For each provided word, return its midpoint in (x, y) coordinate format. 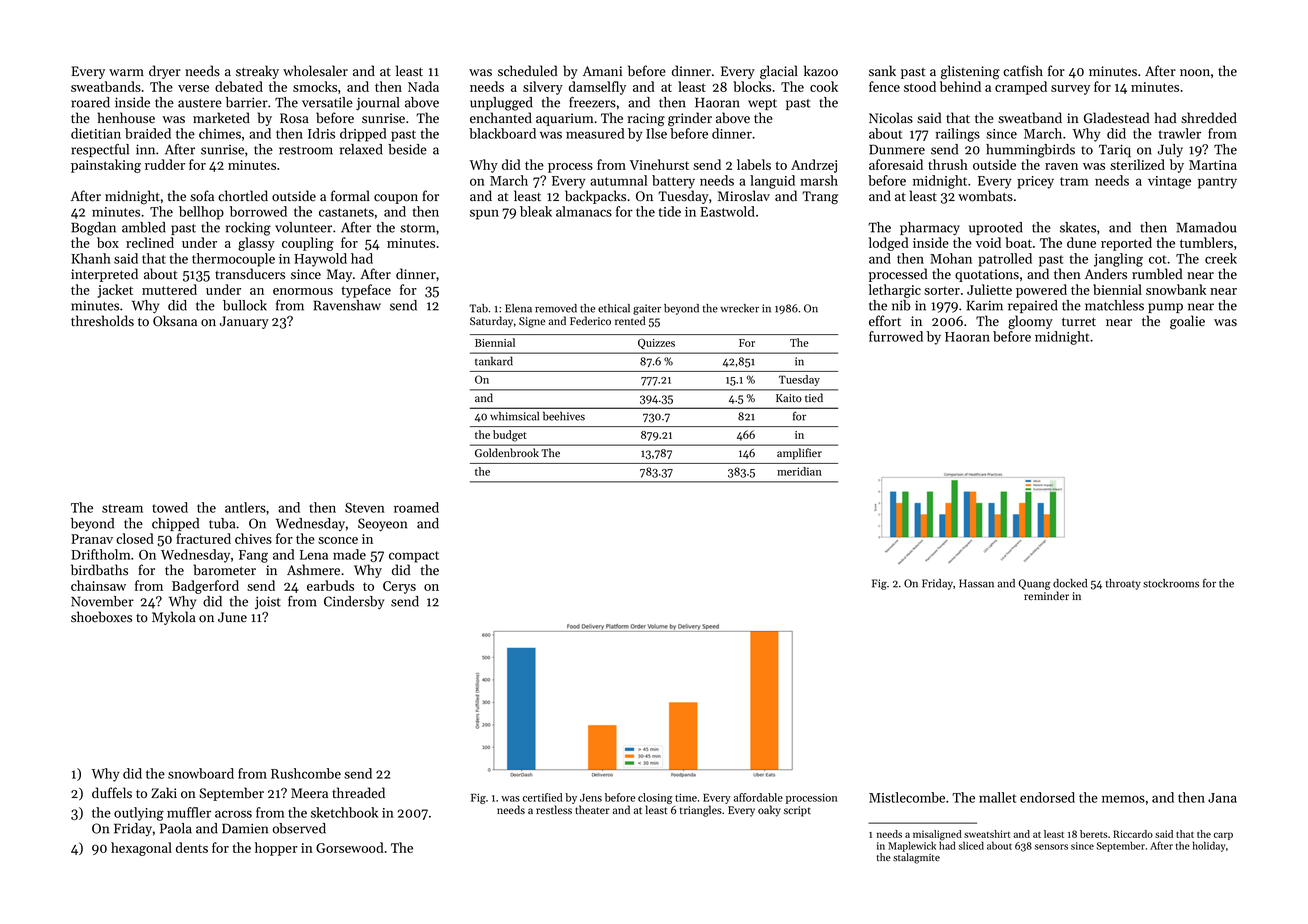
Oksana (175, 321)
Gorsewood (349, 847)
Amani (602, 71)
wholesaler (315, 71)
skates (1078, 227)
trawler (1180, 133)
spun (484, 214)
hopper (276, 849)
